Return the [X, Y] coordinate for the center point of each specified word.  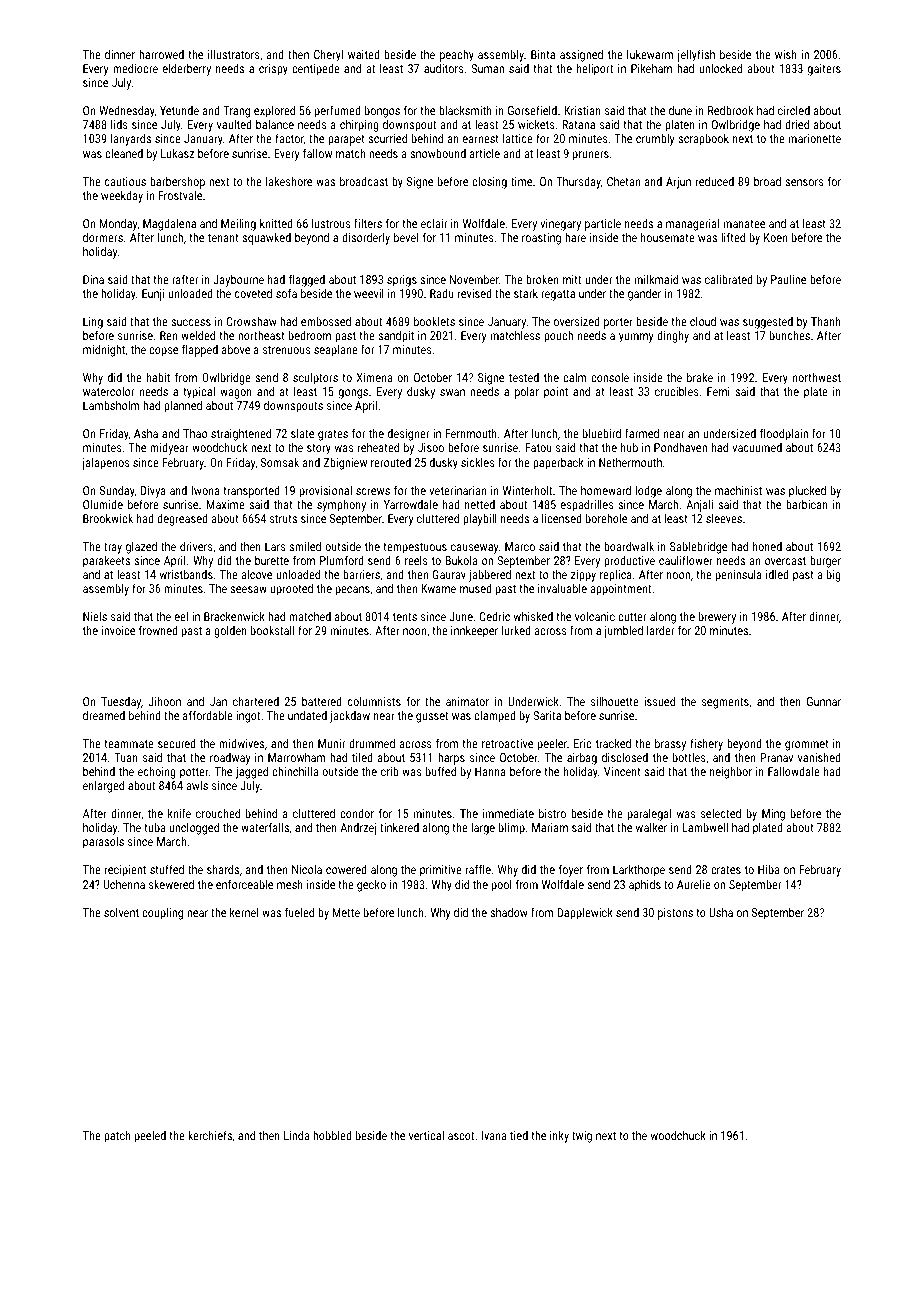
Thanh [826, 321]
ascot [461, 1136]
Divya [153, 492]
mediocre [135, 68]
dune [680, 110]
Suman [487, 68]
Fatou [538, 447]
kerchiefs [210, 1135]
